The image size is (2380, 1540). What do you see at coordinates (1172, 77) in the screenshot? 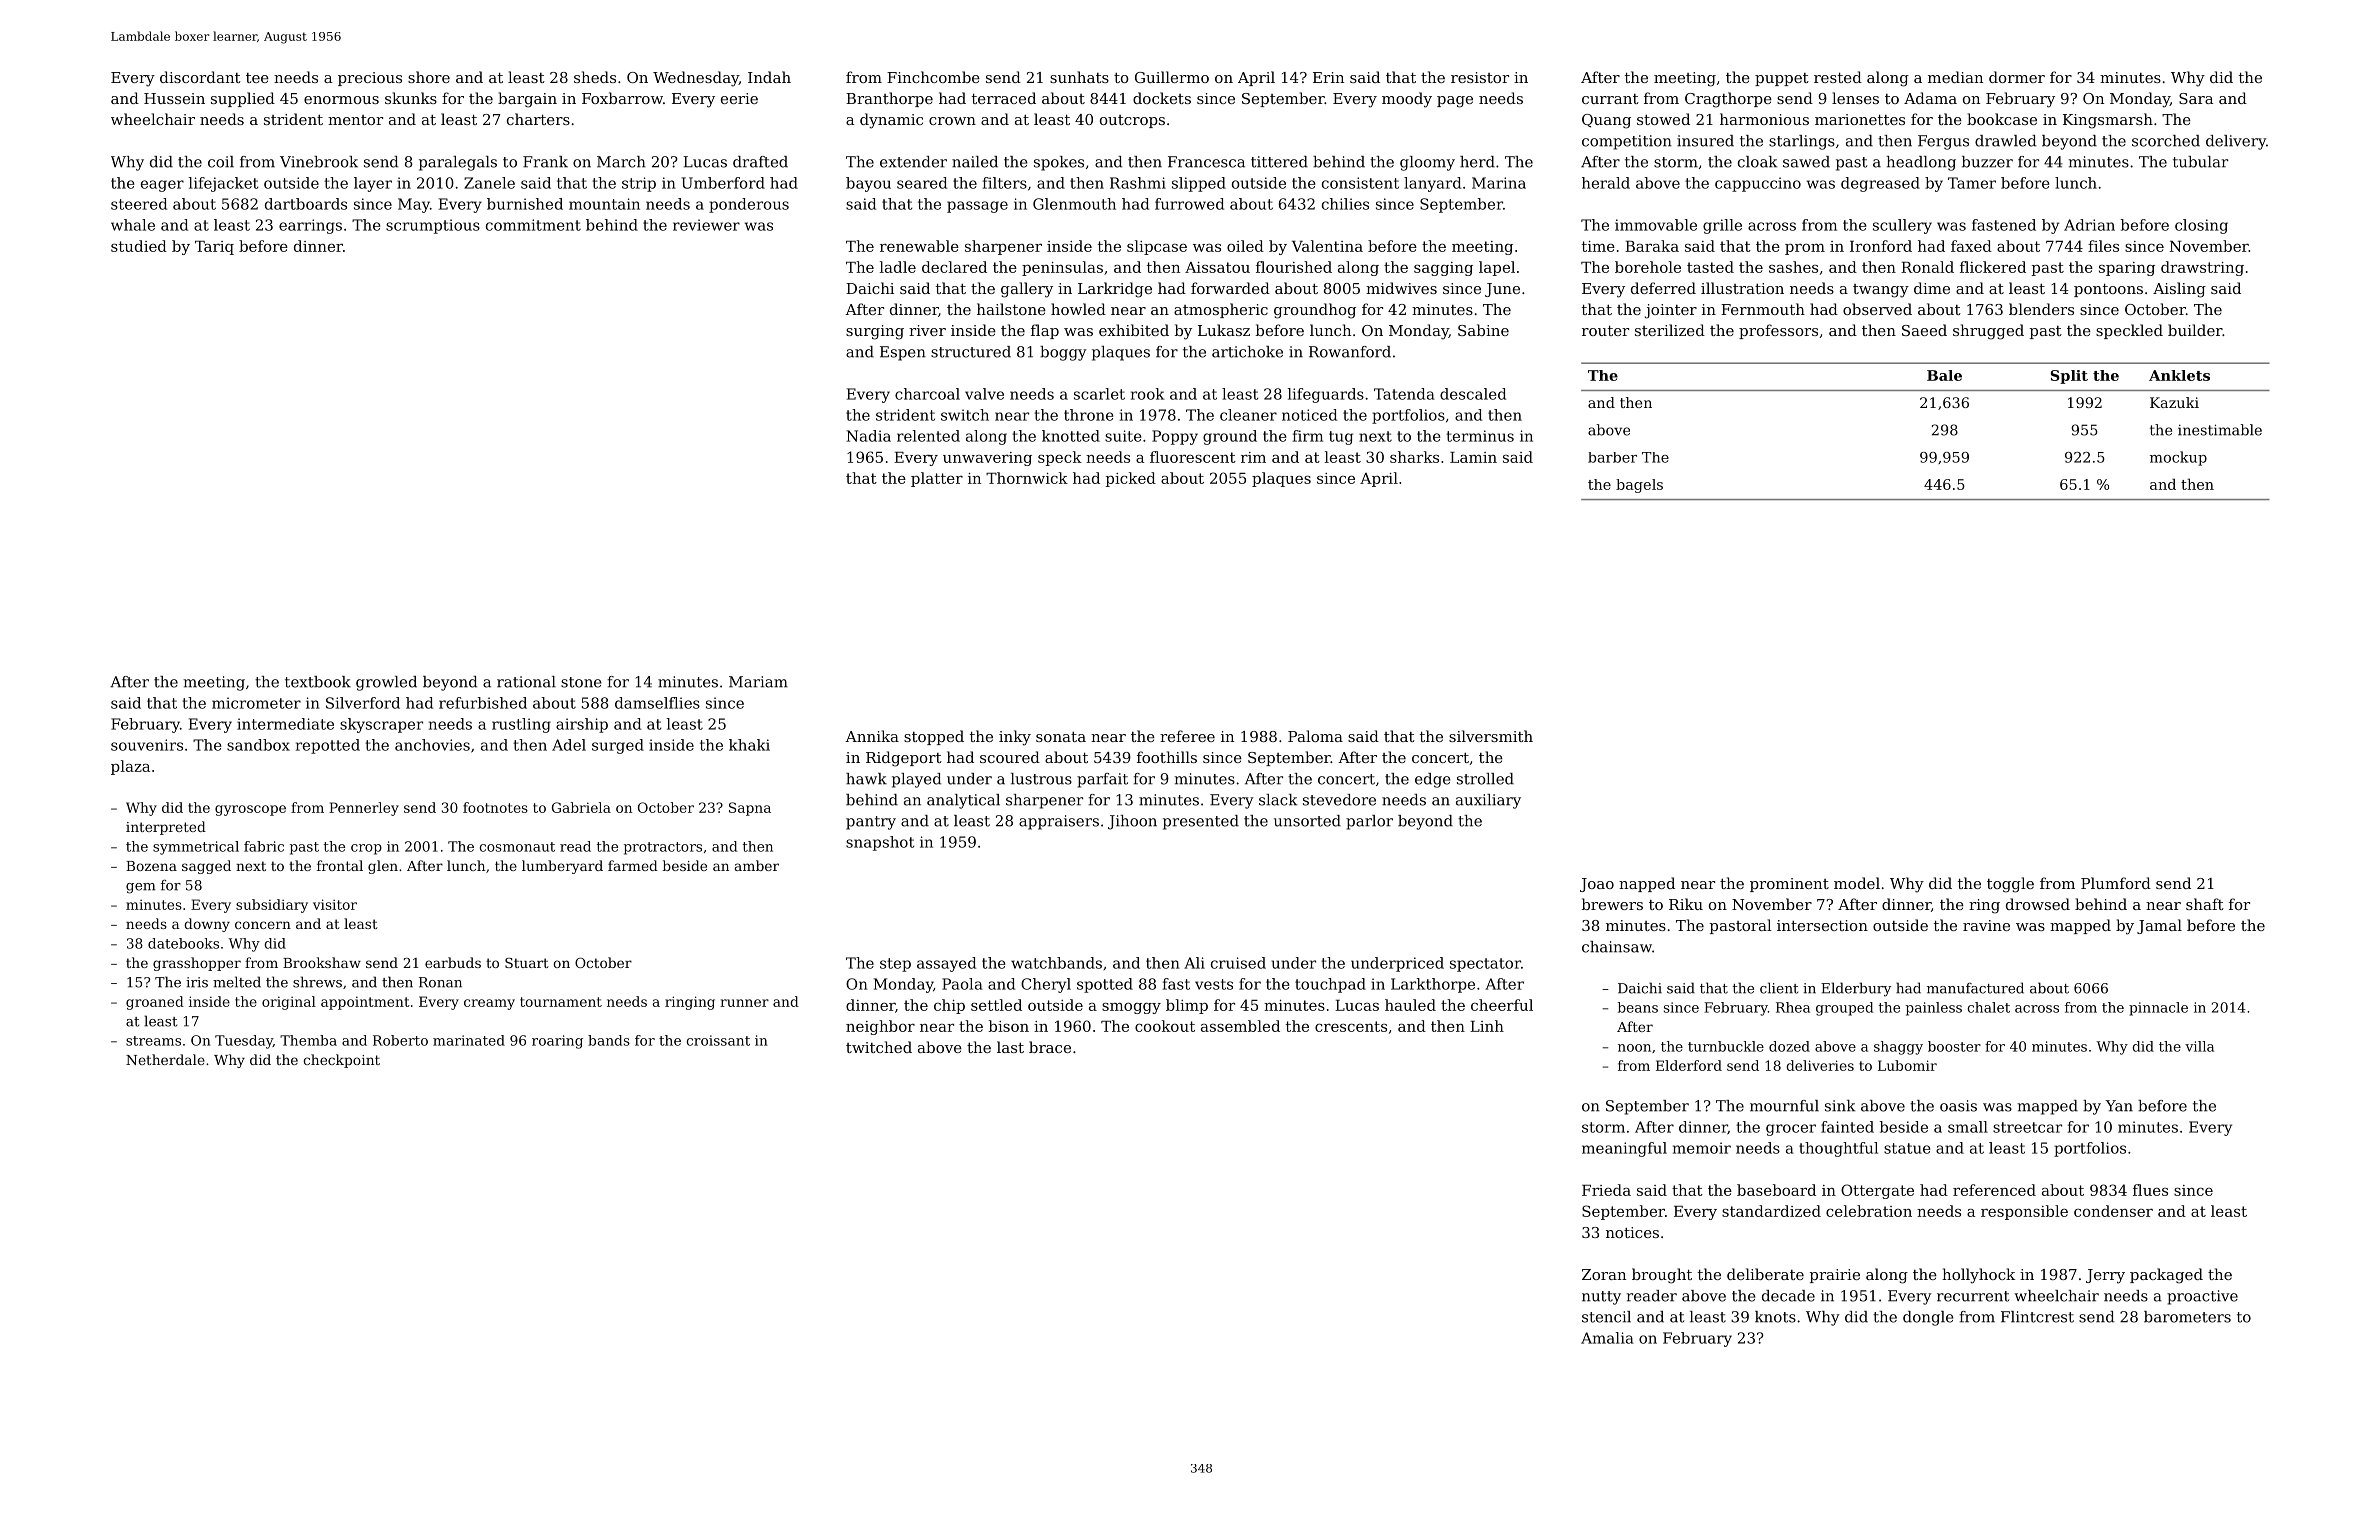
I see `Guillermo` at bounding box center [1172, 77].
